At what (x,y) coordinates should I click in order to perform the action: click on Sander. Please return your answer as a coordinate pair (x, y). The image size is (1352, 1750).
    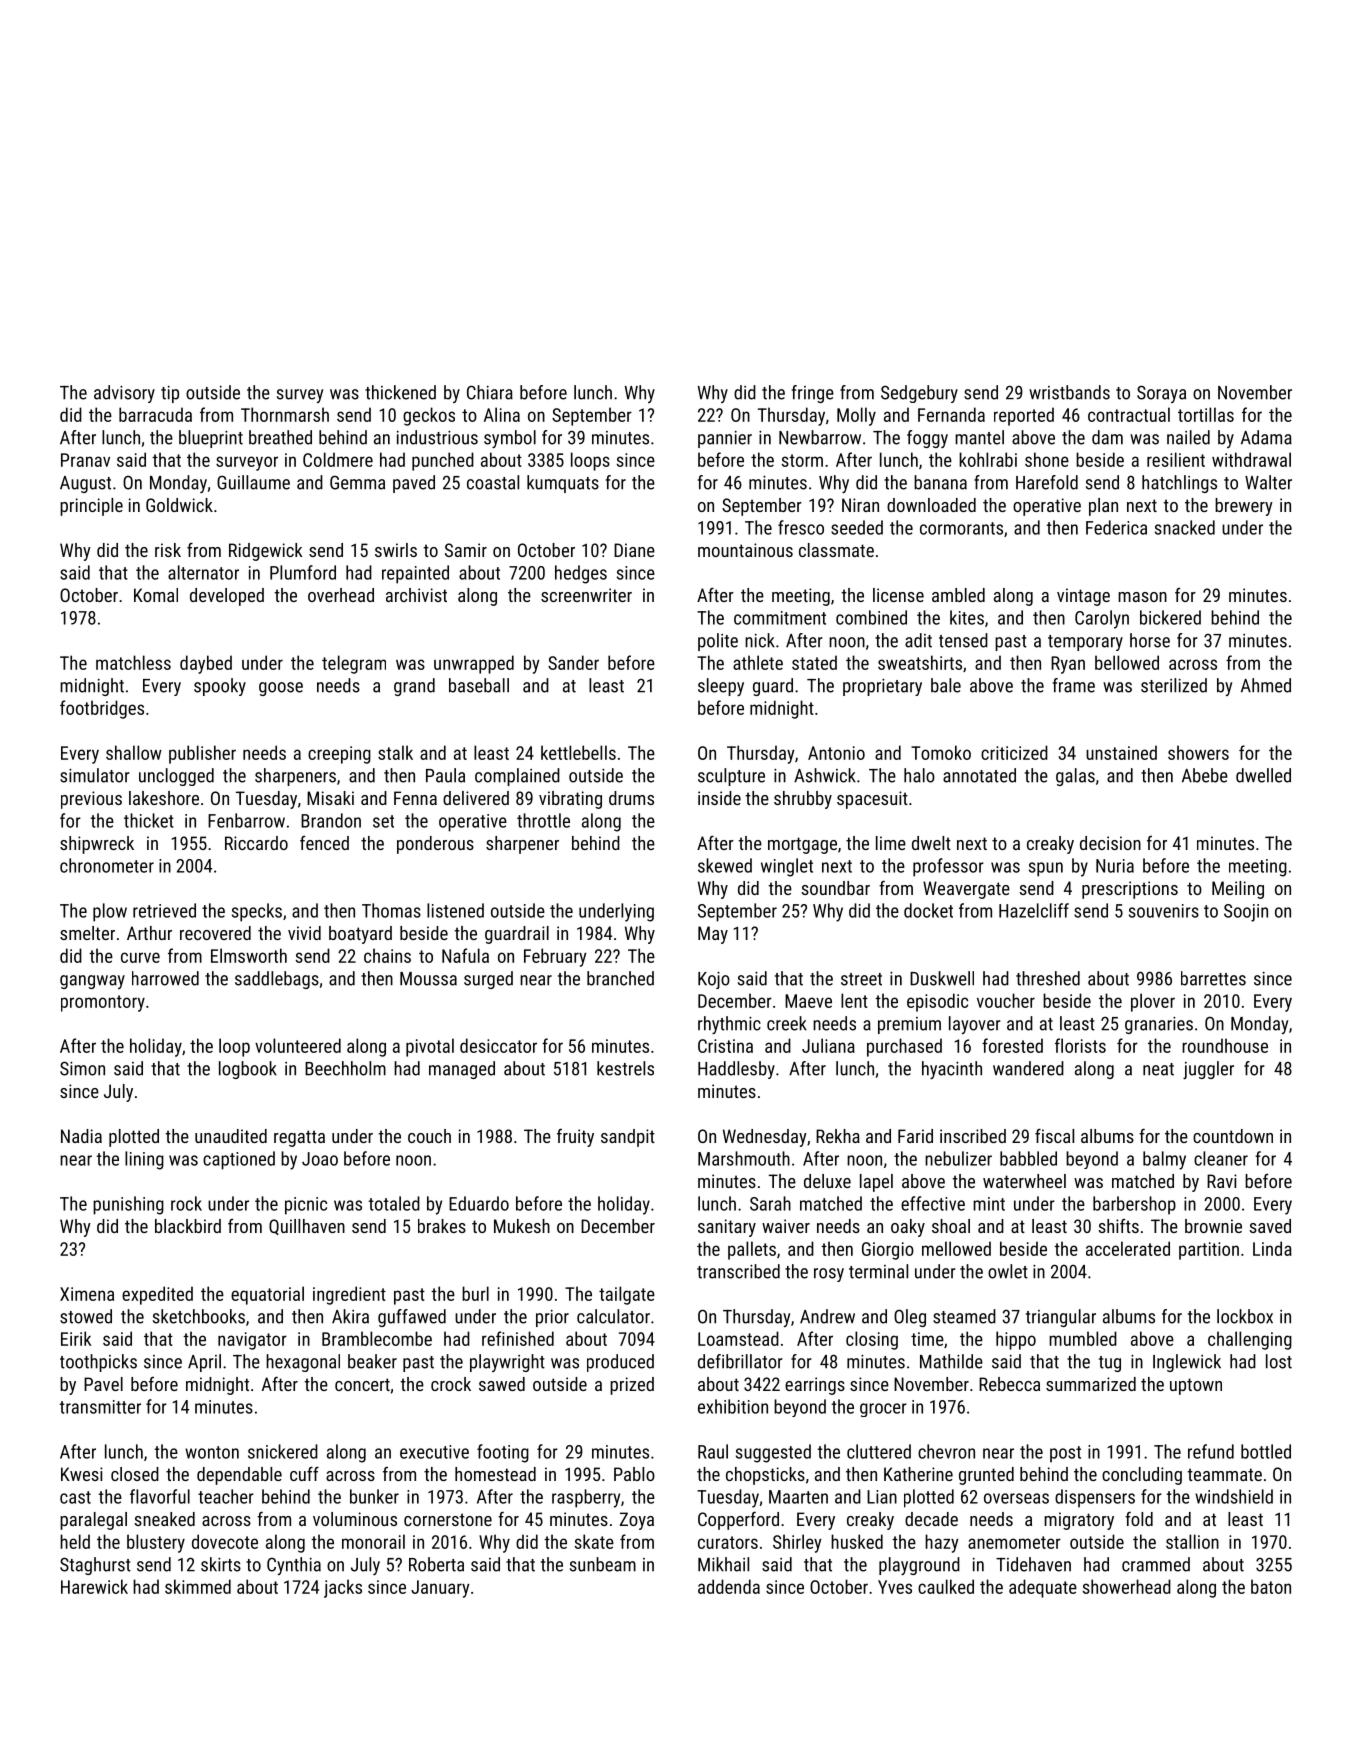
    Looking at the image, I should click on (573, 662).
